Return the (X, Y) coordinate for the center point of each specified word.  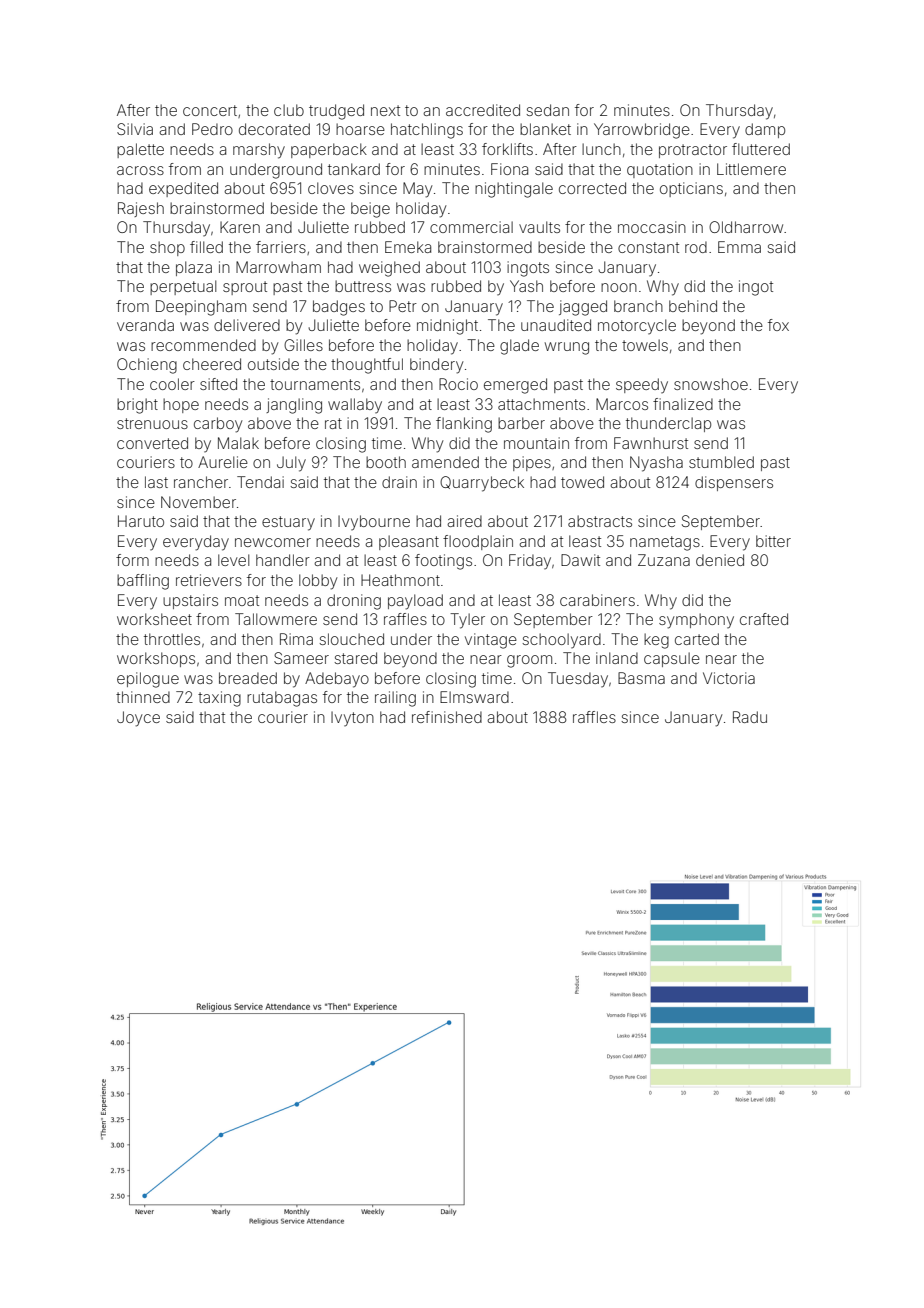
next (385, 110)
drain (399, 482)
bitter (773, 541)
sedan (547, 110)
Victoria (729, 678)
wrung (567, 348)
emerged (515, 386)
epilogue (148, 680)
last (156, 482)
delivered (247, 325)
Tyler (467, 621)
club (289, 110)
